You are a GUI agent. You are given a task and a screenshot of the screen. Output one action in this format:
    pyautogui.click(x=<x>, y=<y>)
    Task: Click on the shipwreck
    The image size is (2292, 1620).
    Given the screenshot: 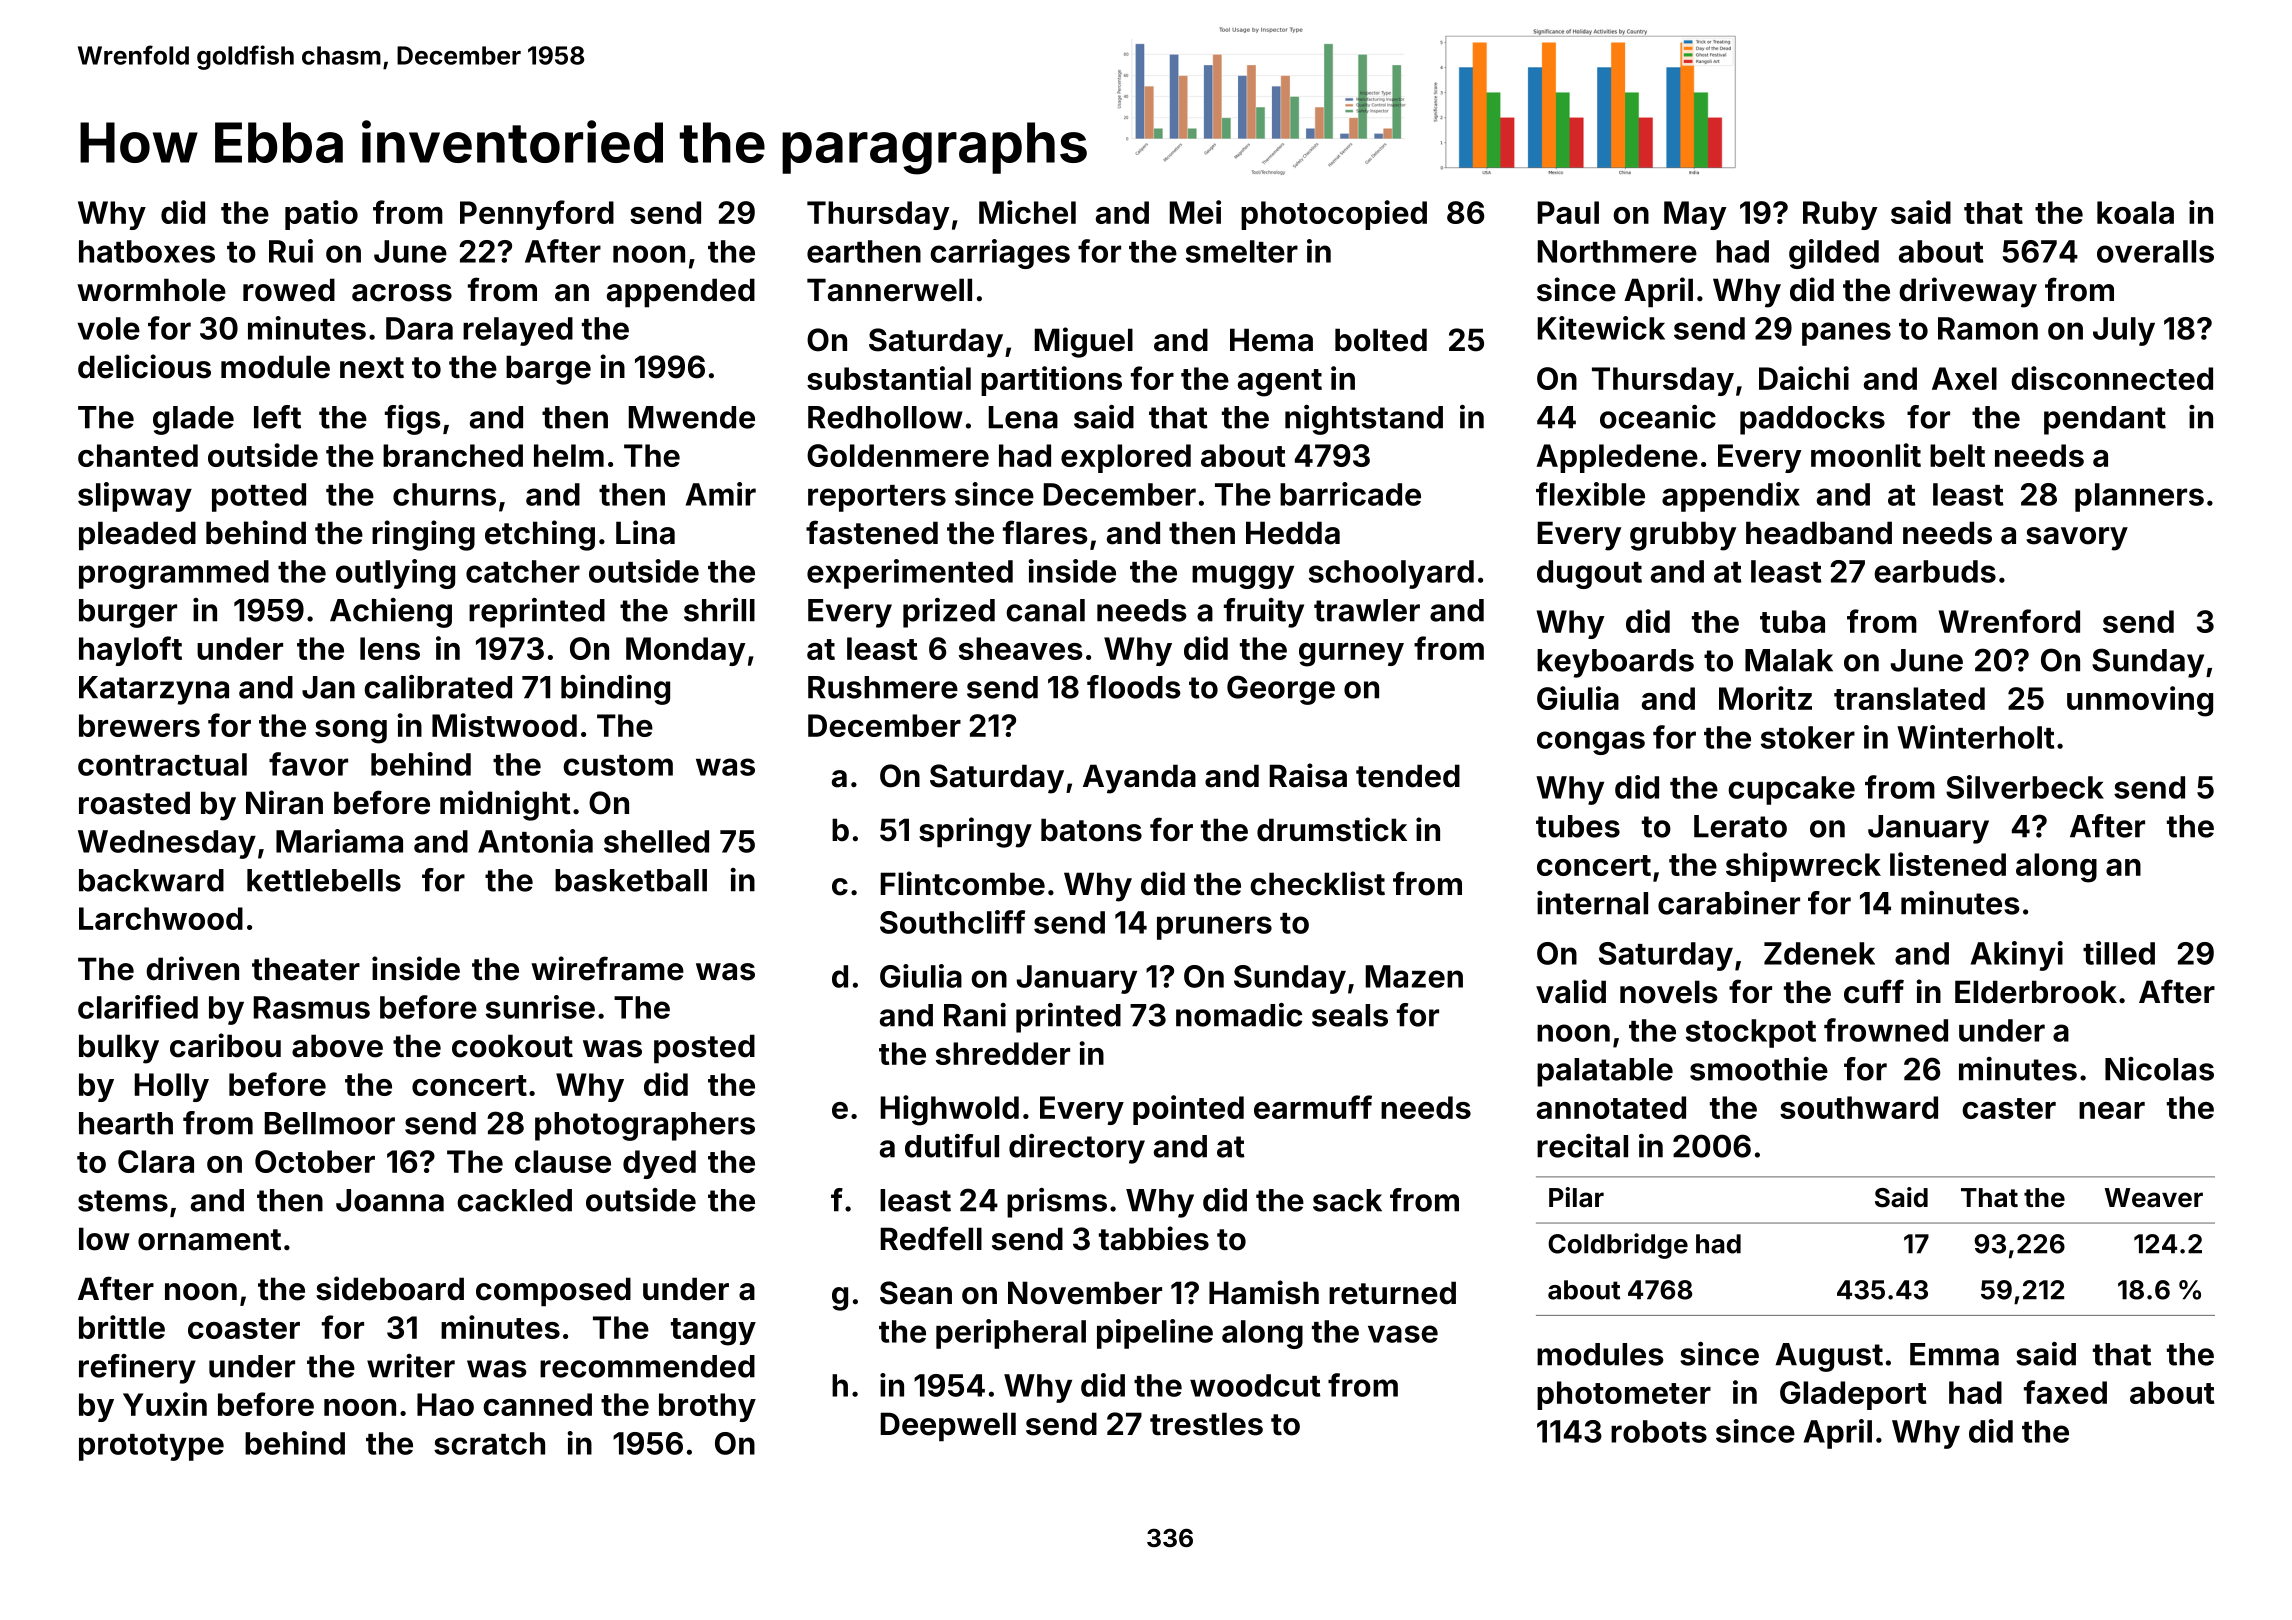 What is the action you would take?
    pyautogui.click(x=1803, y=867)
